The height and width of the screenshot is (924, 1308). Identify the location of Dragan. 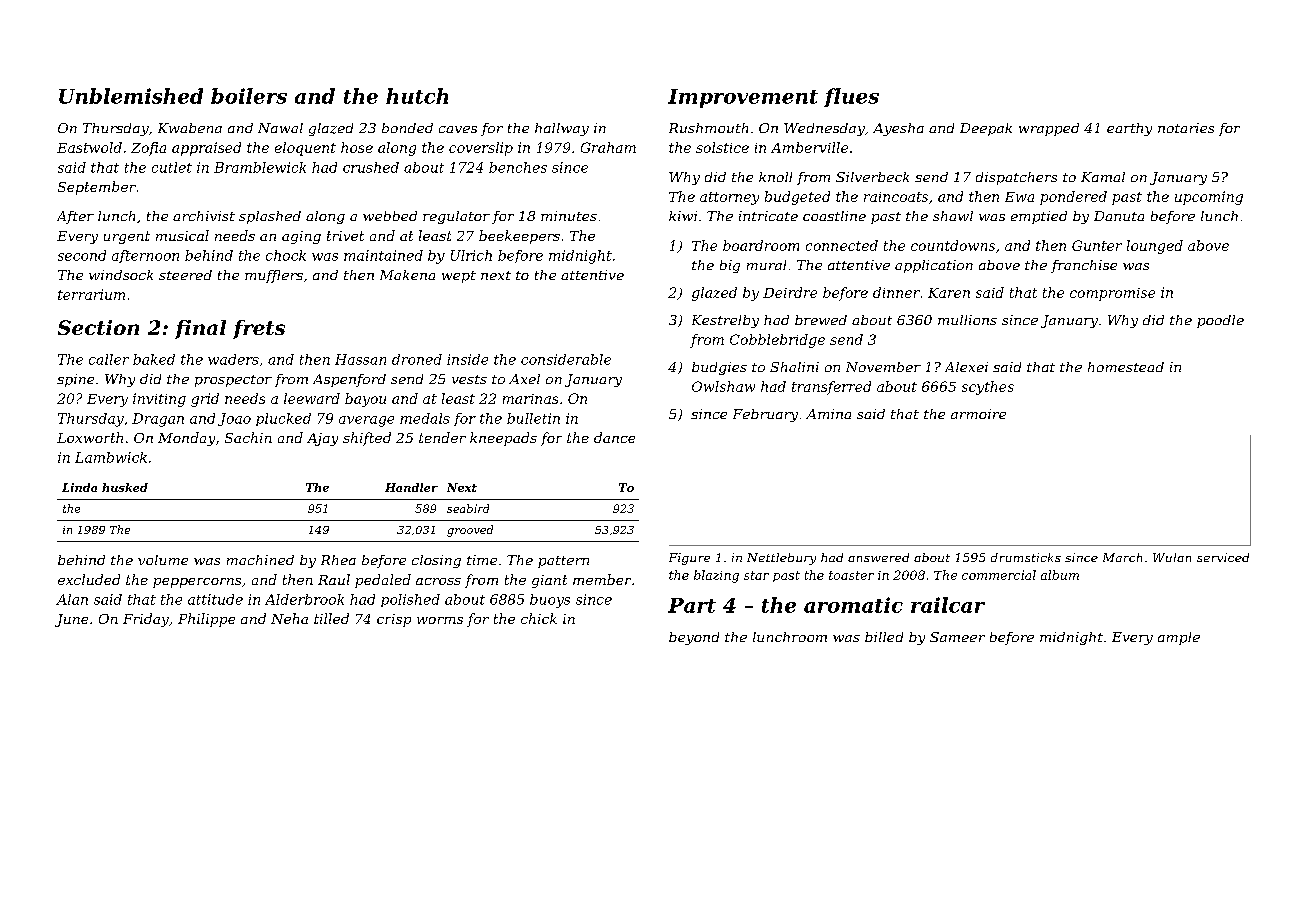
(158, 420).
